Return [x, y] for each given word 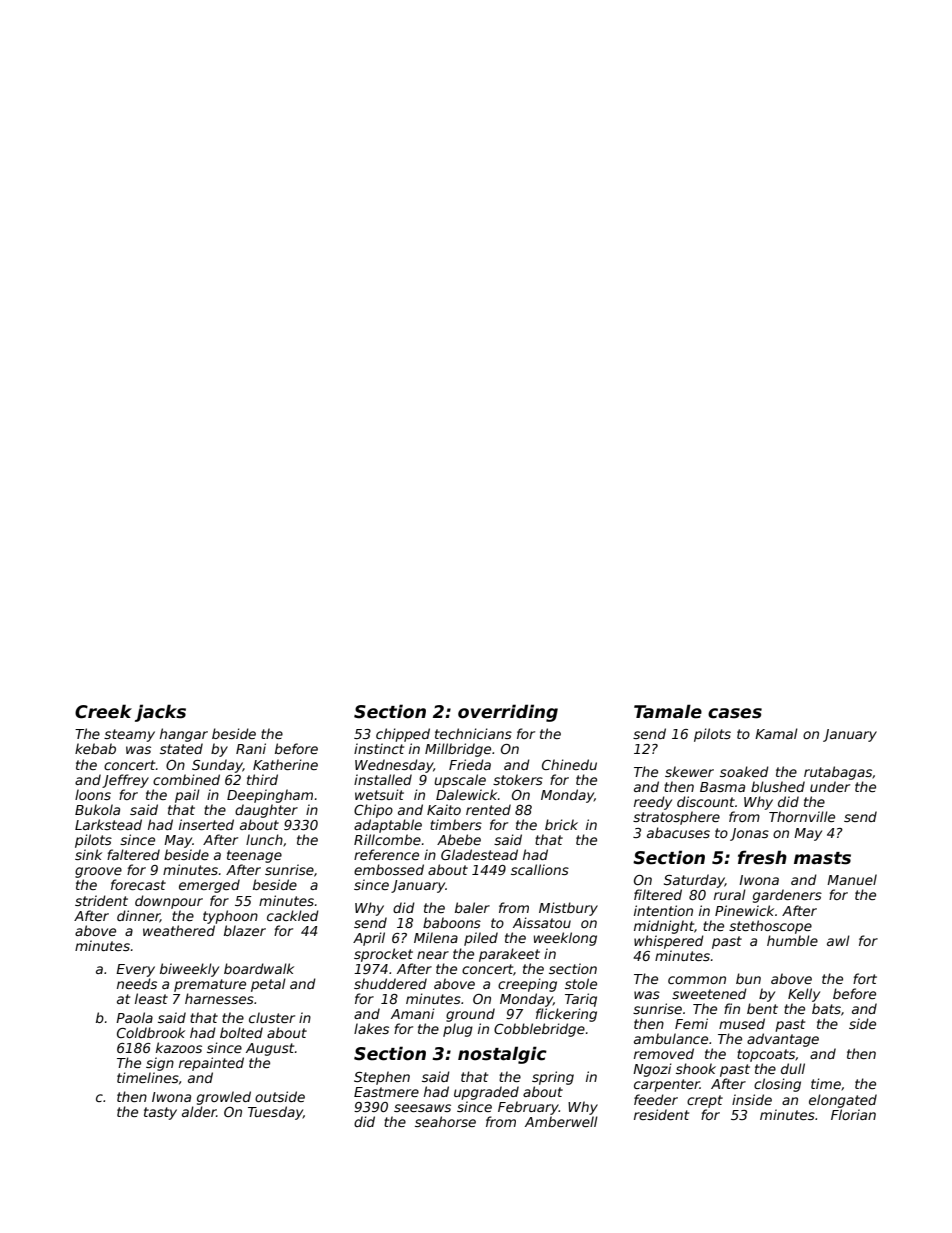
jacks [160, 713]
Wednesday [394, 766]
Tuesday [275, 1113]
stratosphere [676, 818]
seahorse [445, 1121]
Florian [853, 1114]
